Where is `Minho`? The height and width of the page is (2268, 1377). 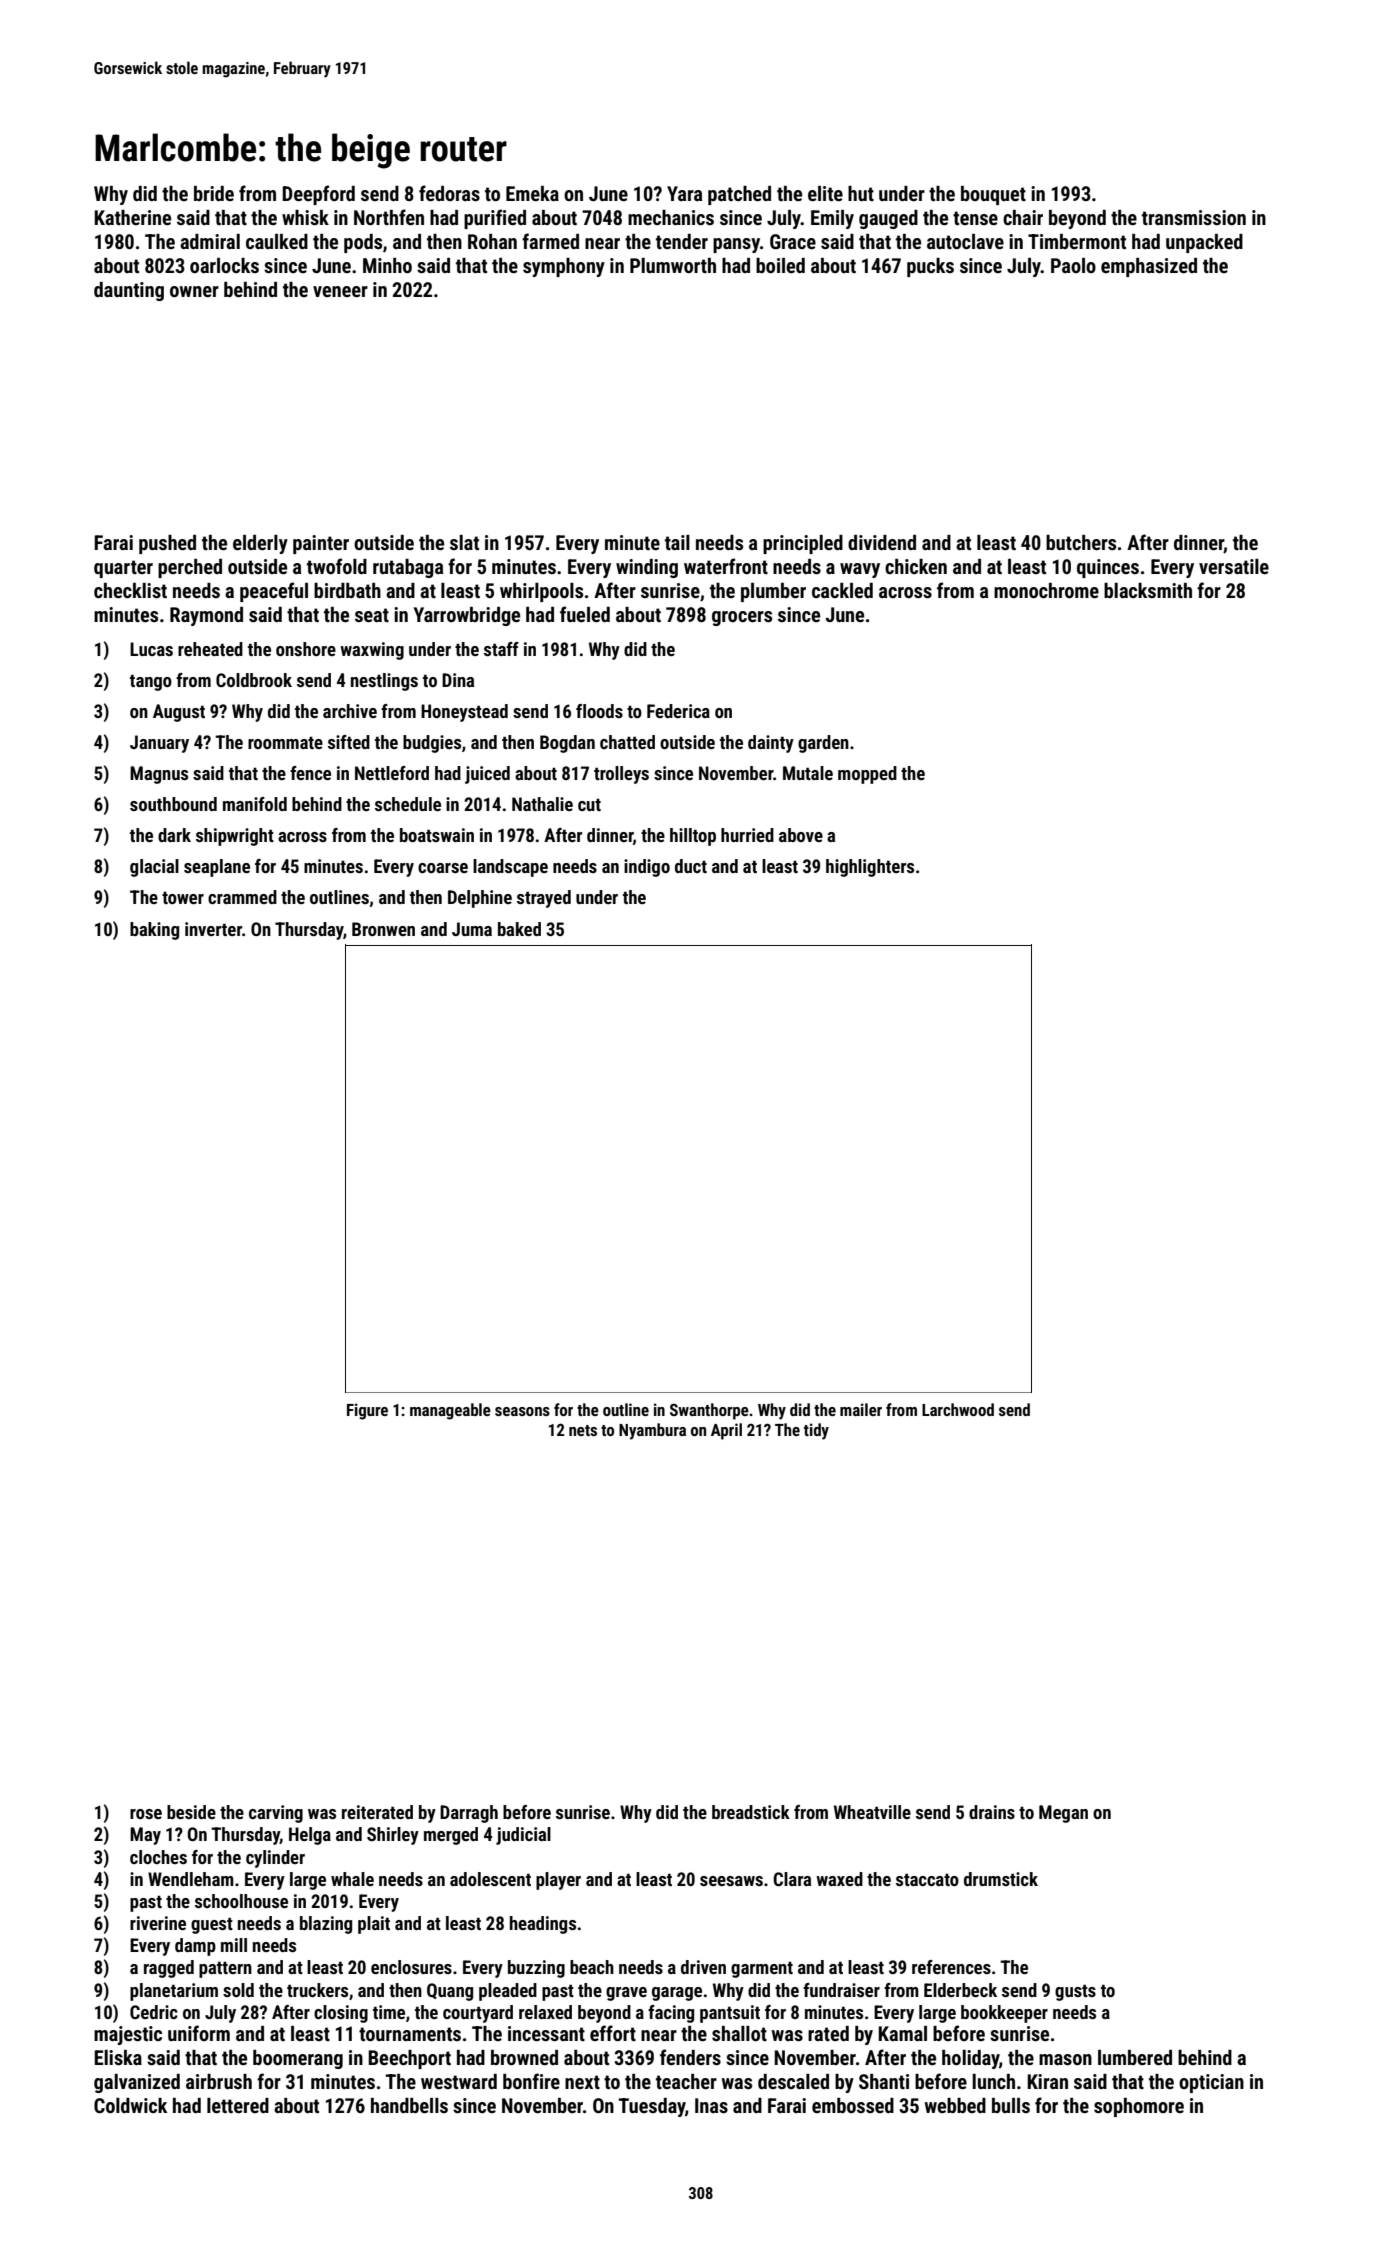
Minho is located at coordinates (387, 265).
